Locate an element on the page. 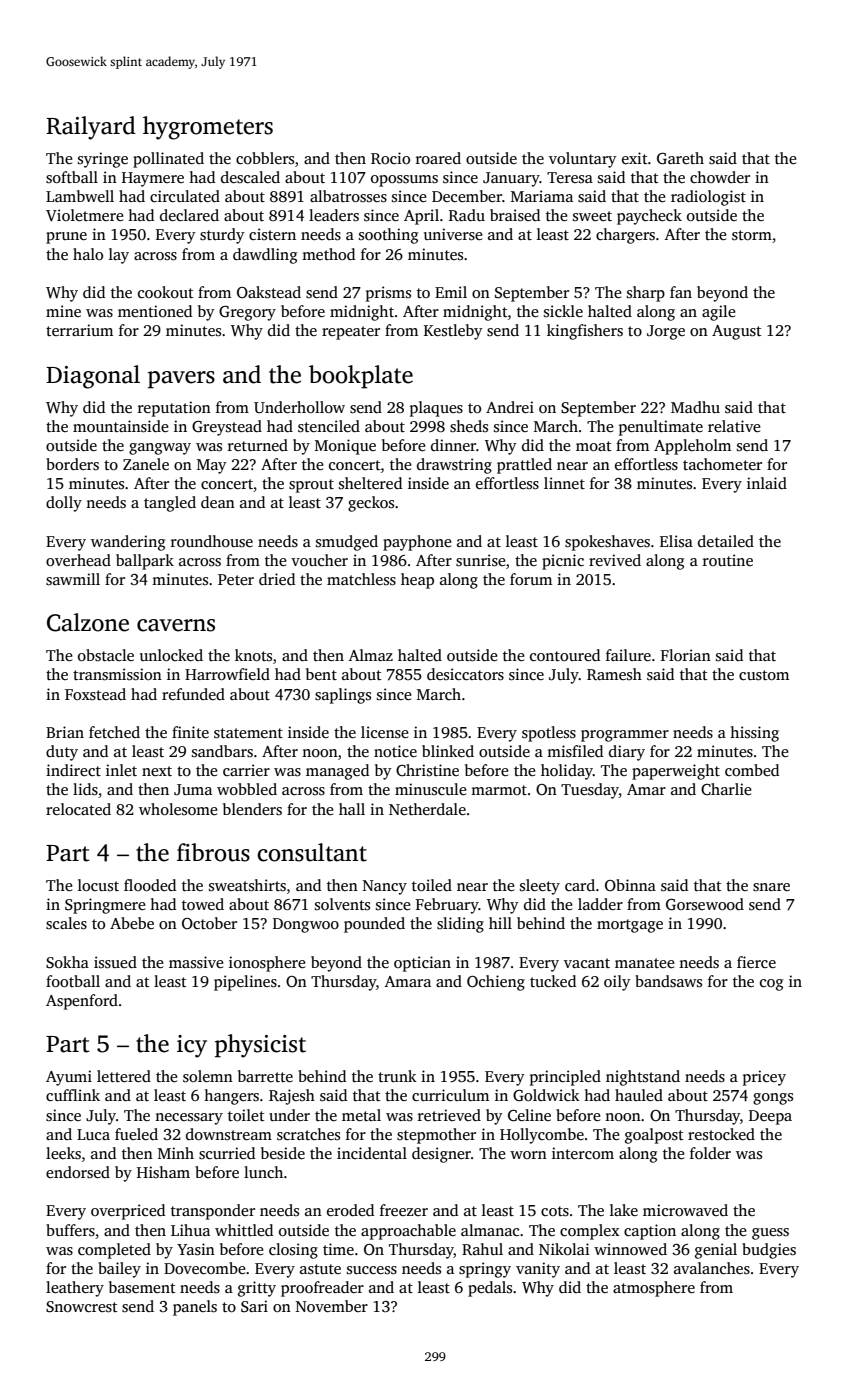  Snowcrest is located at coordinates (82, 1307).
